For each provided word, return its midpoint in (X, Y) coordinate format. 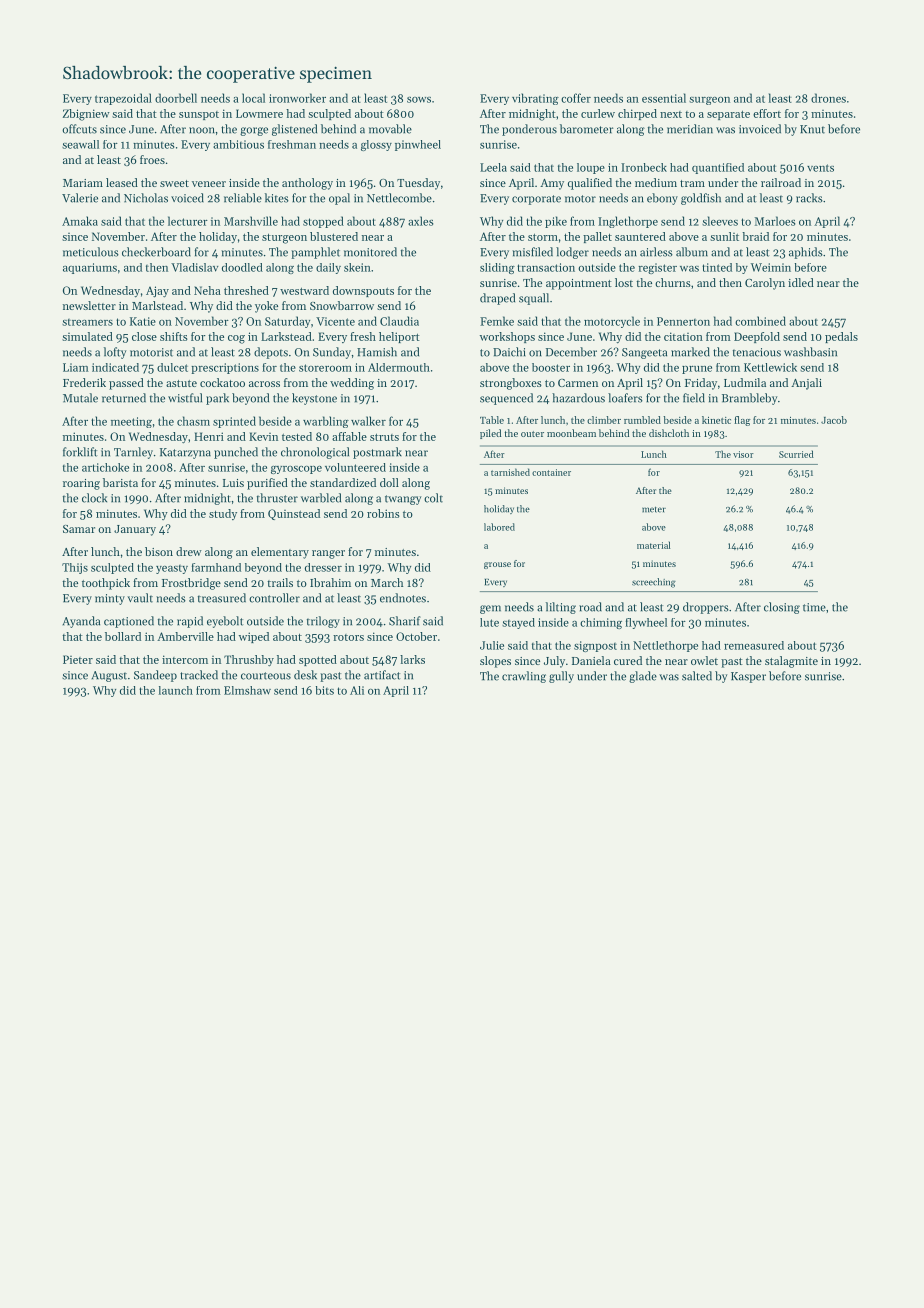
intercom (185, 659)
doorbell (176, 98)
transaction (546, 267)
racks (809, 198)
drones (828, 98)
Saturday (287, 322)
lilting (561, 608)
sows (419, 100)
